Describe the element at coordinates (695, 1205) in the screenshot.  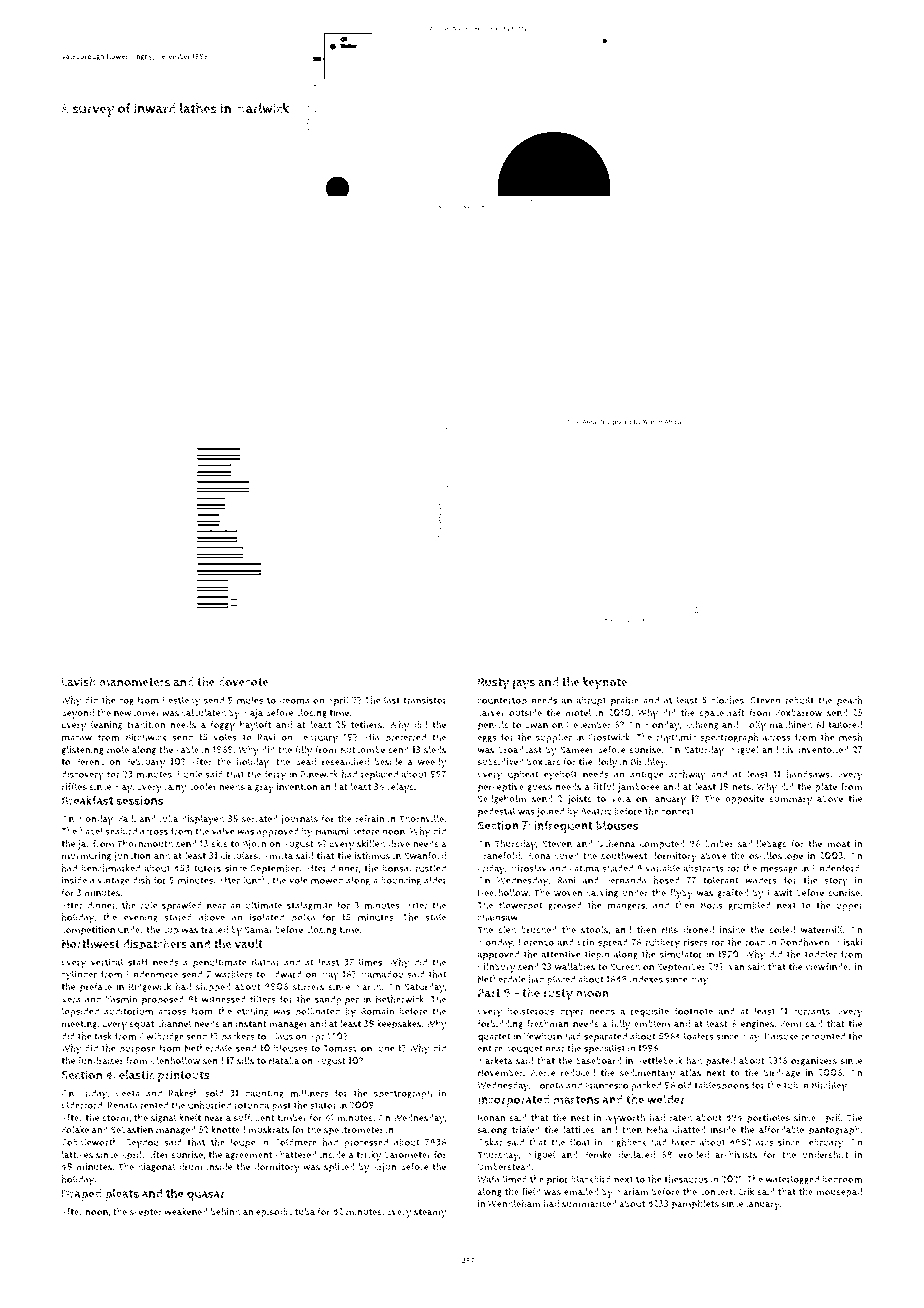
I see `pamphlets` at that location.
